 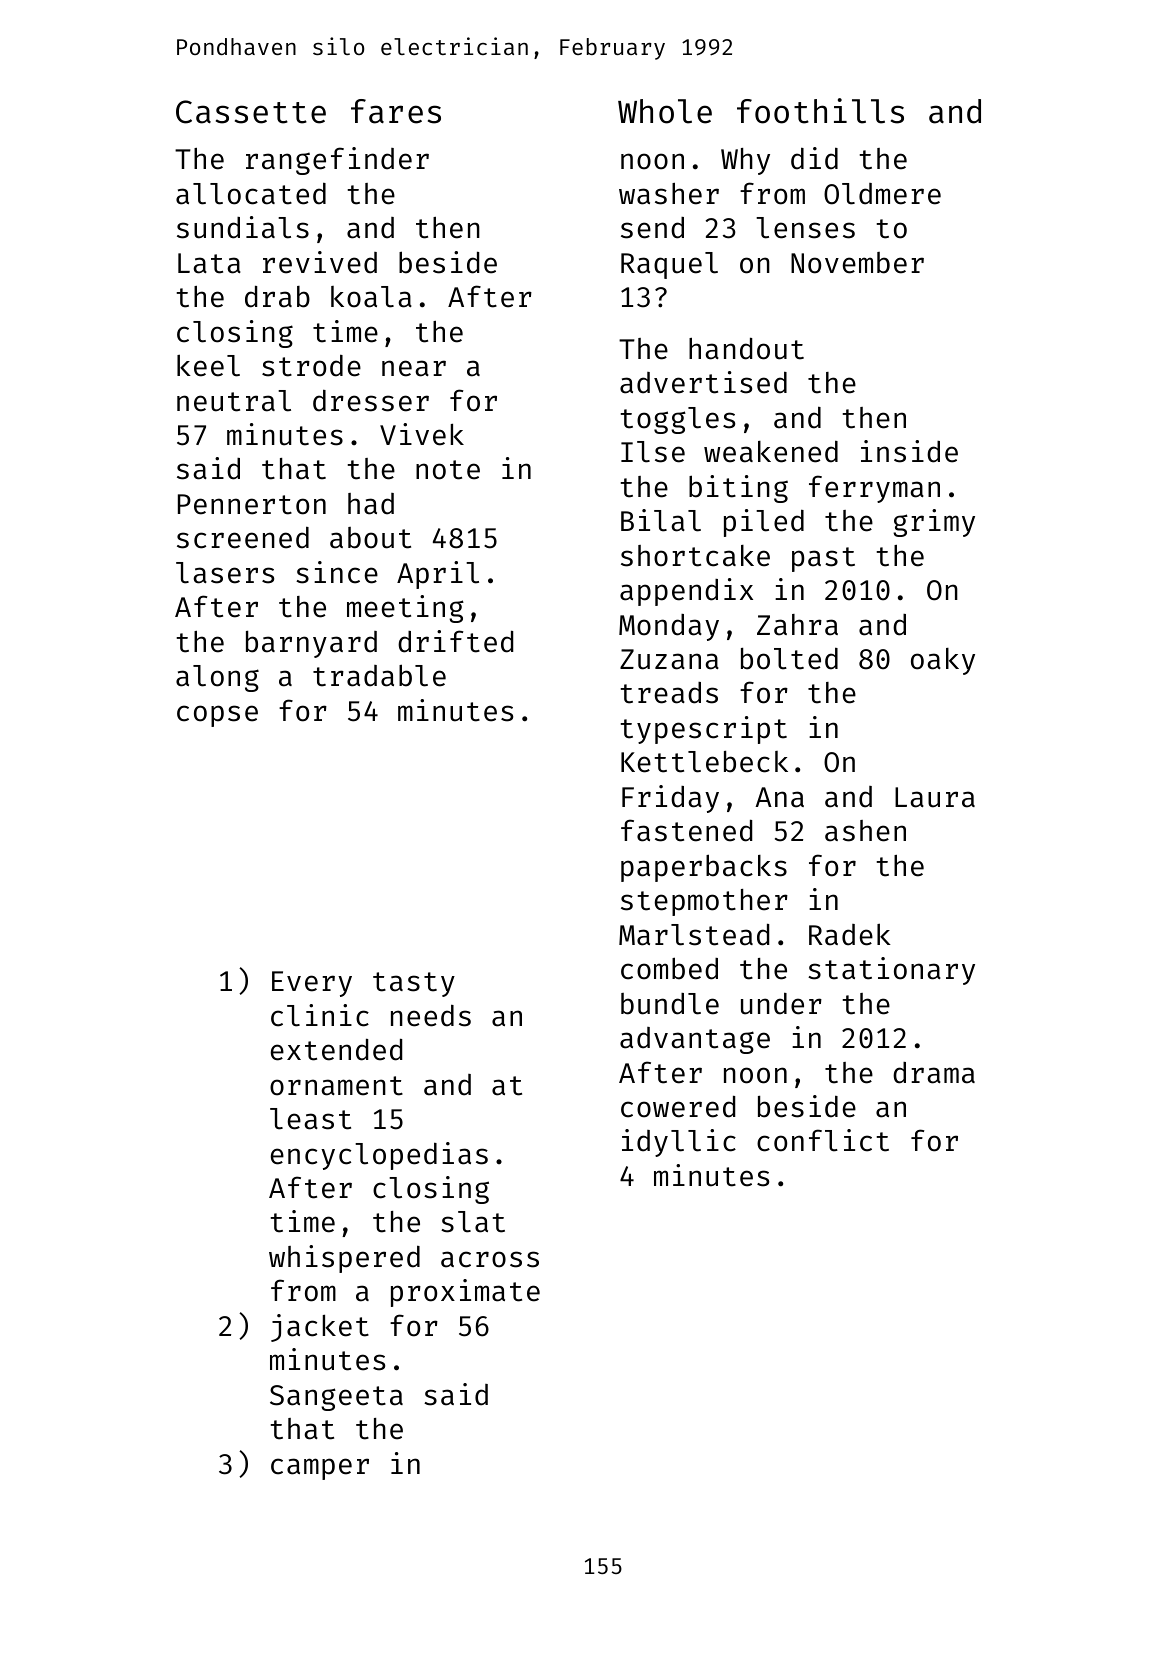 I want to click on Every, so click(x=312, y=984).
